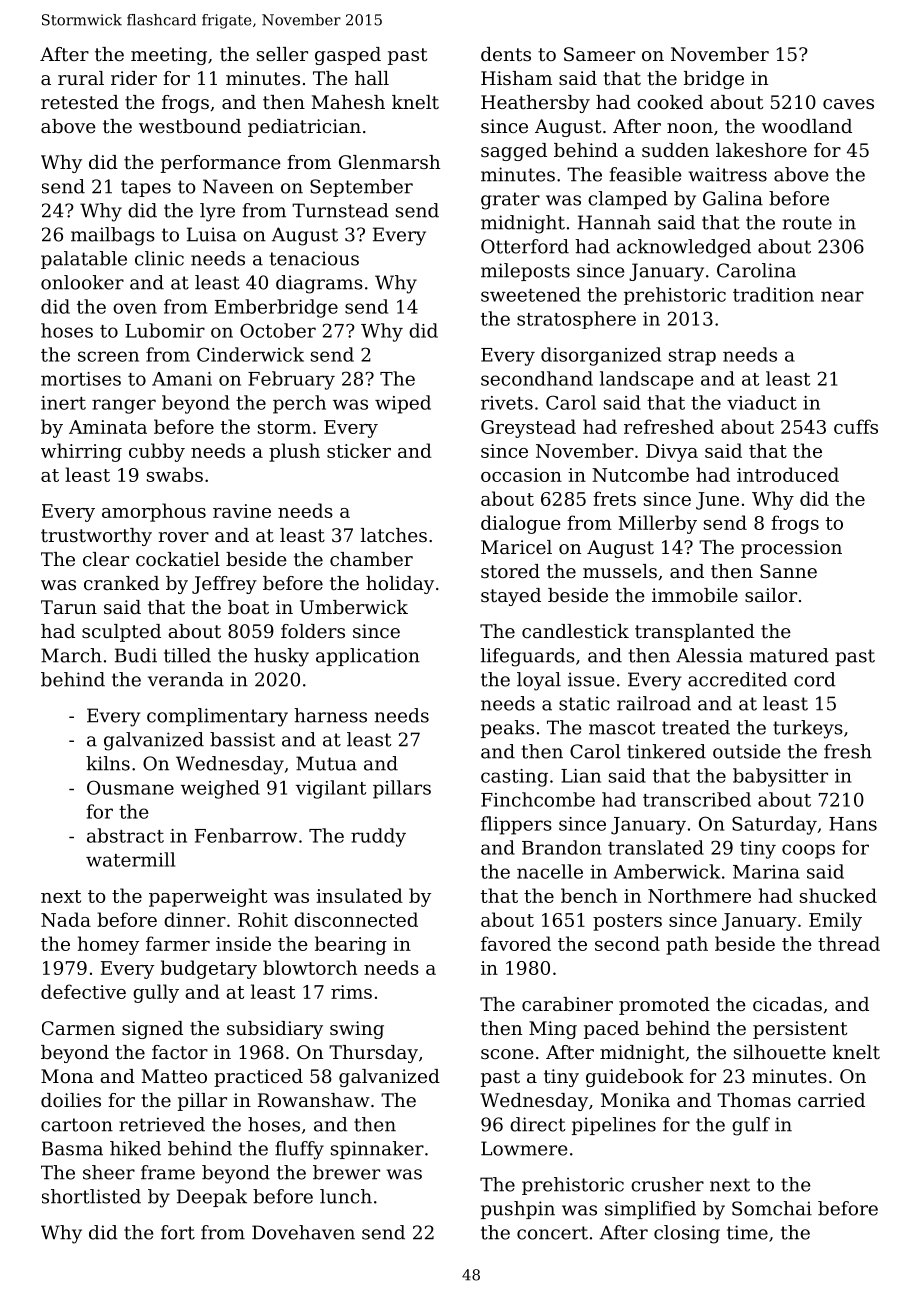  Describe the element at coordinates (212, 1198) in the screenshot. I see `Deepak` at that location.
